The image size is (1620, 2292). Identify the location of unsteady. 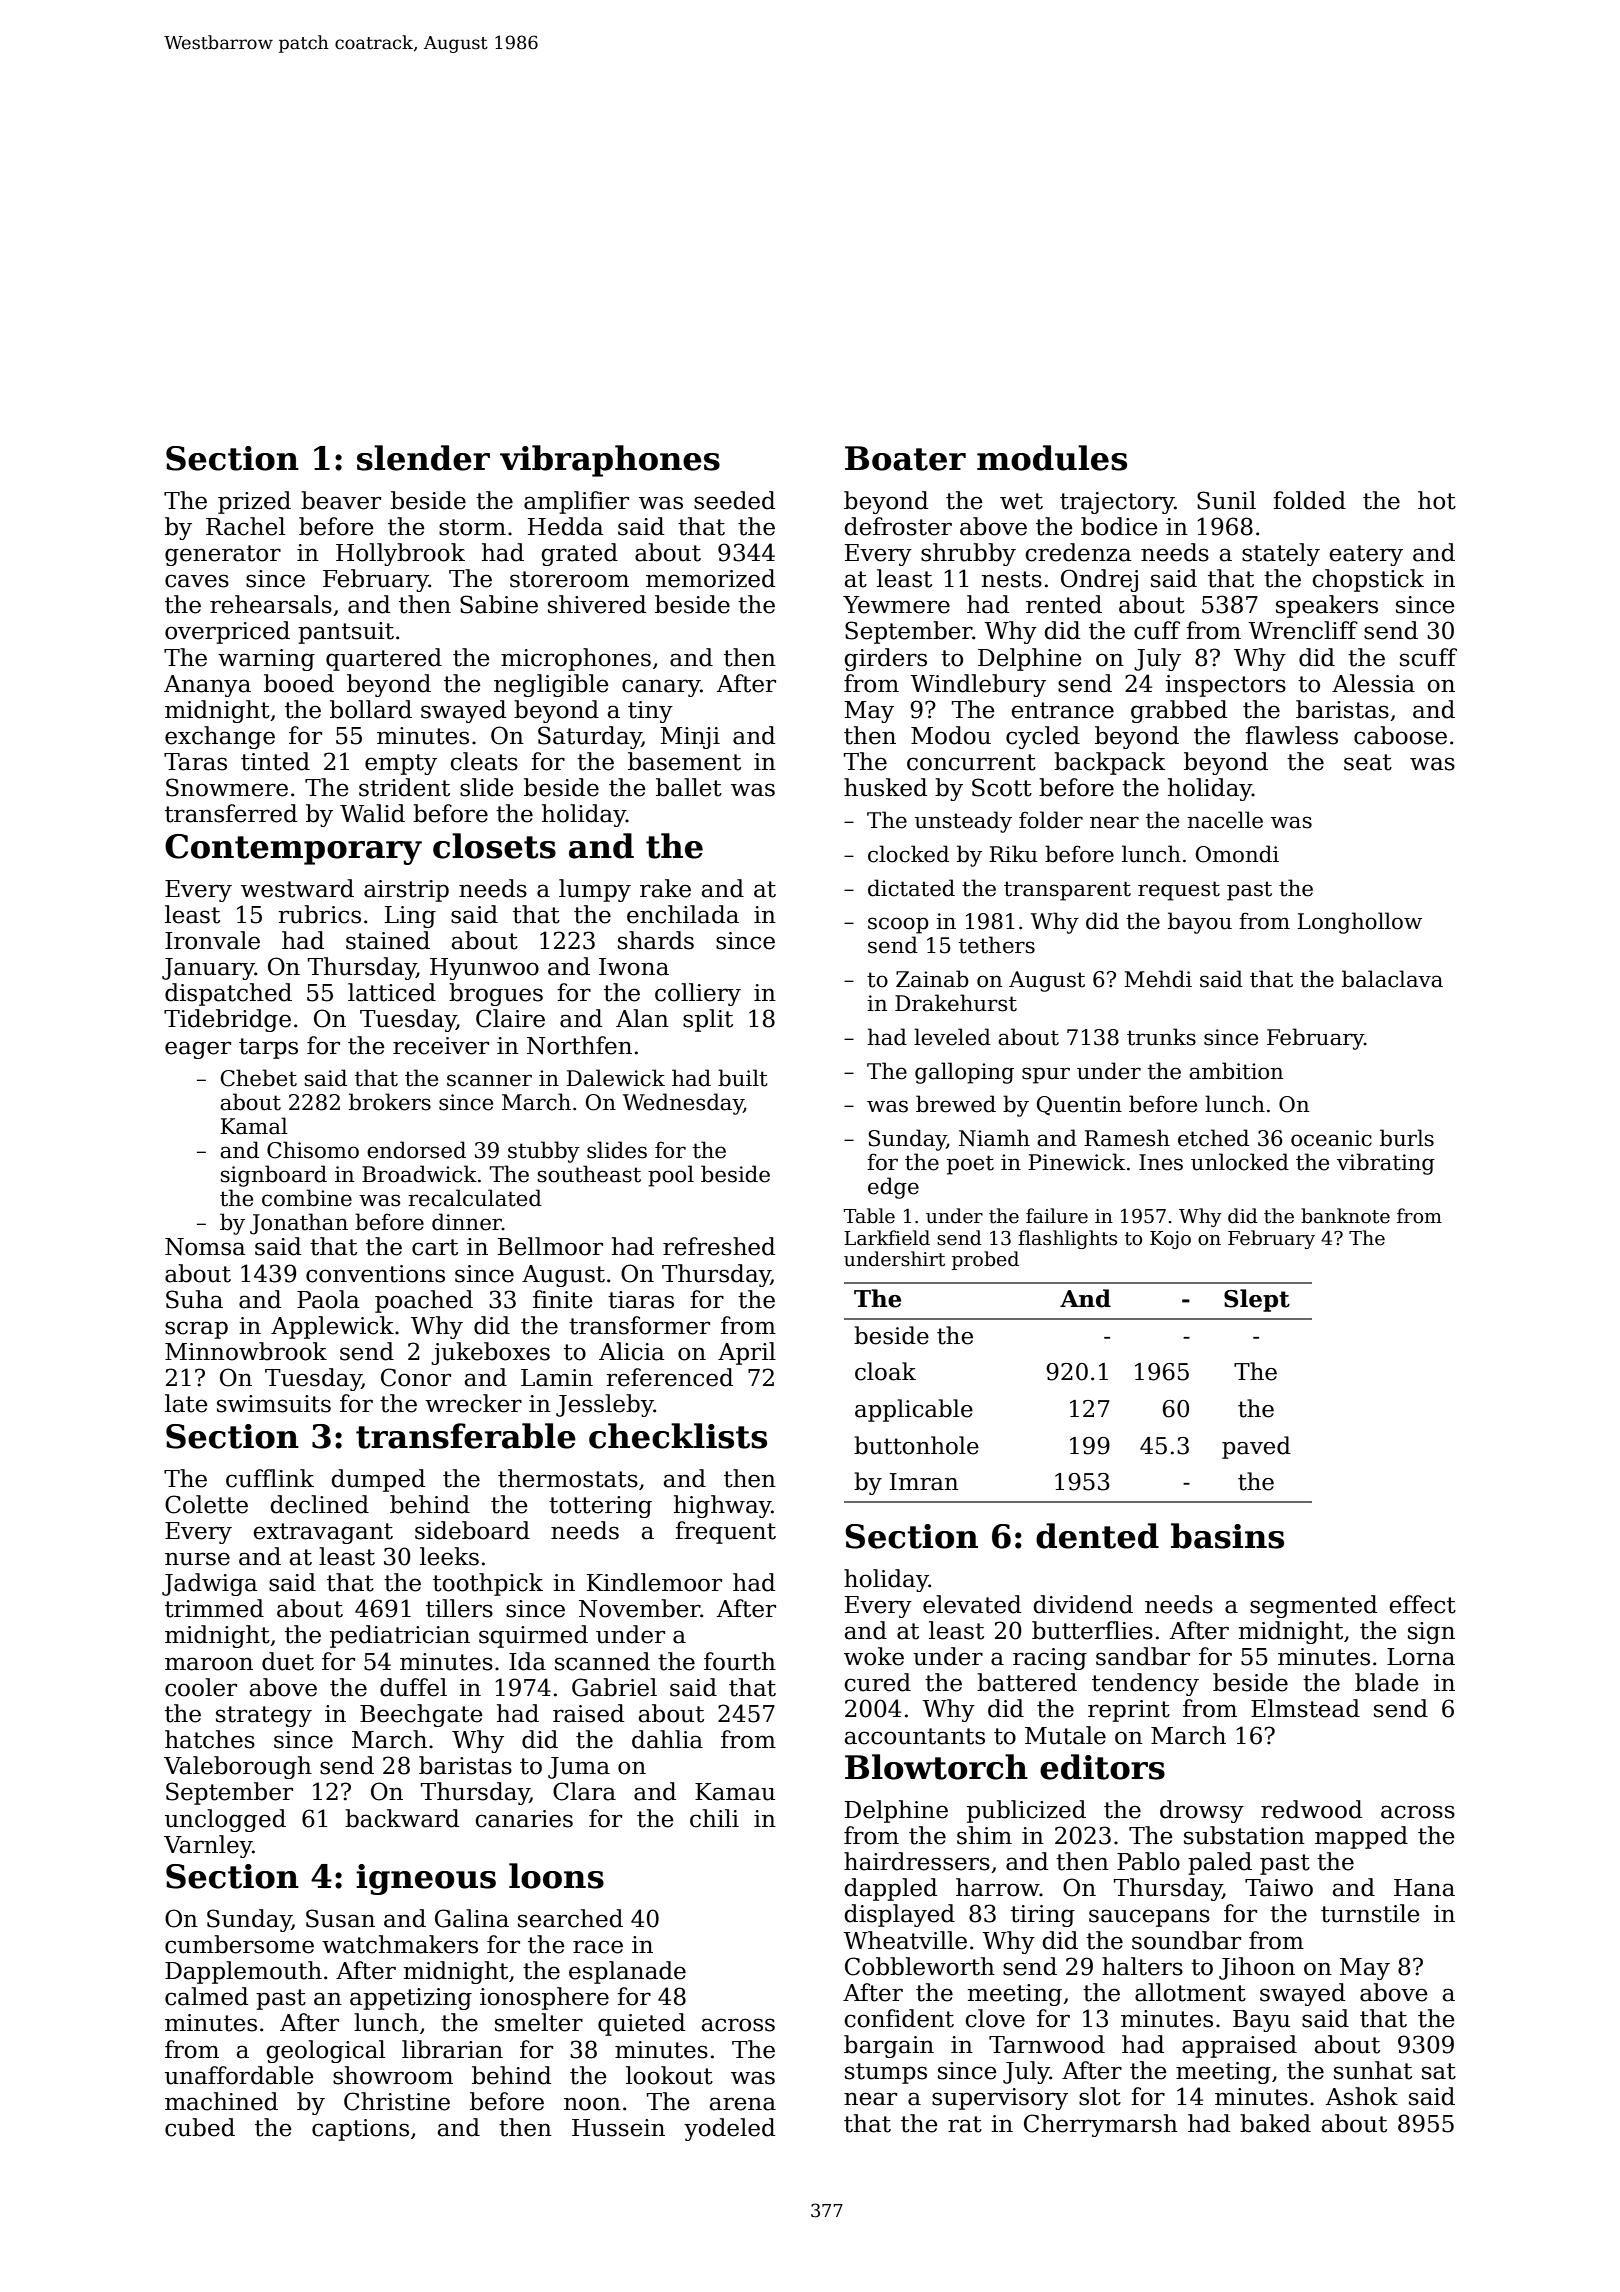
(963, 822).
